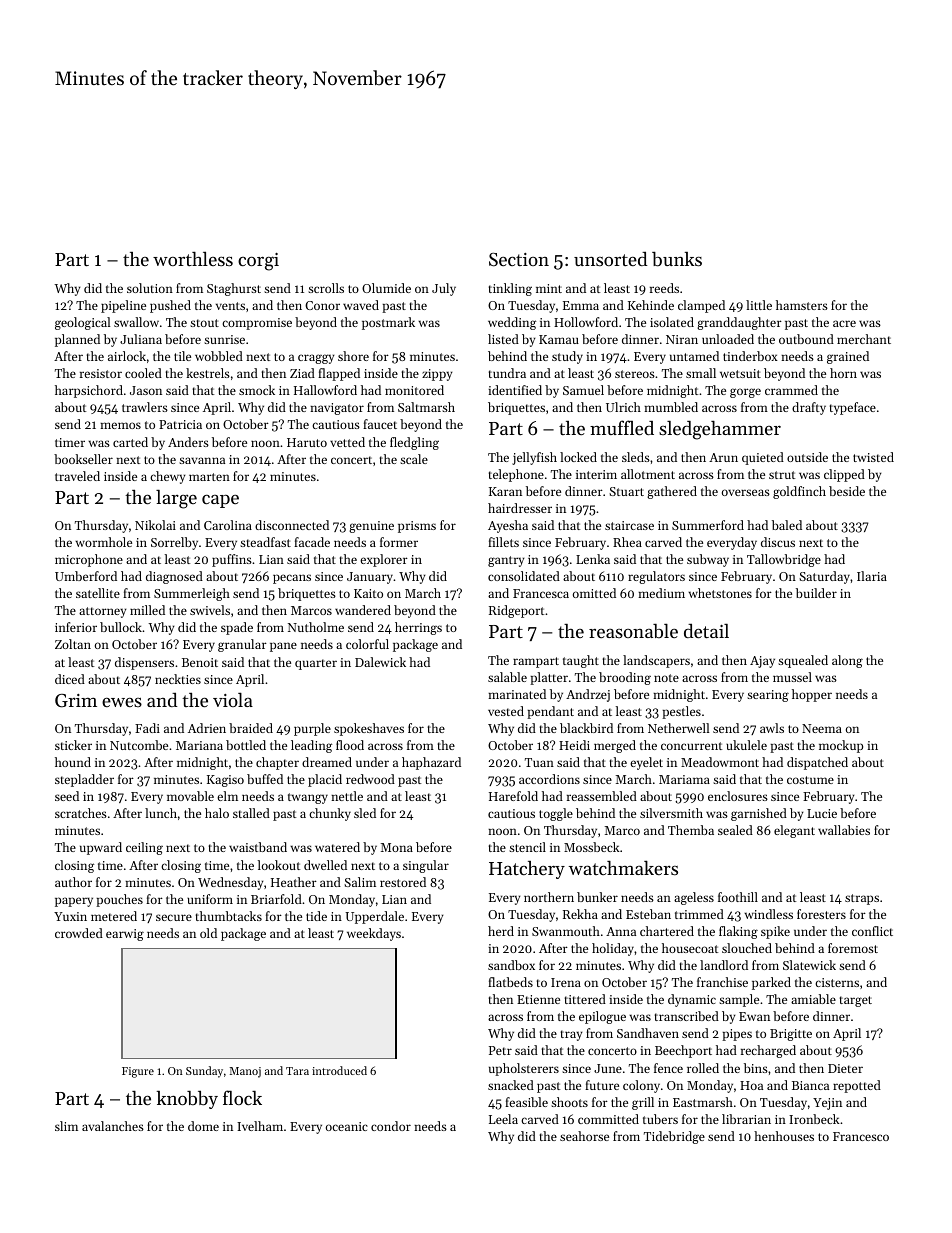 The width and height of the document is (952, 1233). What do you see at coordinates (257, 324) in the document?
I see `compromise` at bounding box center [257, 324].
